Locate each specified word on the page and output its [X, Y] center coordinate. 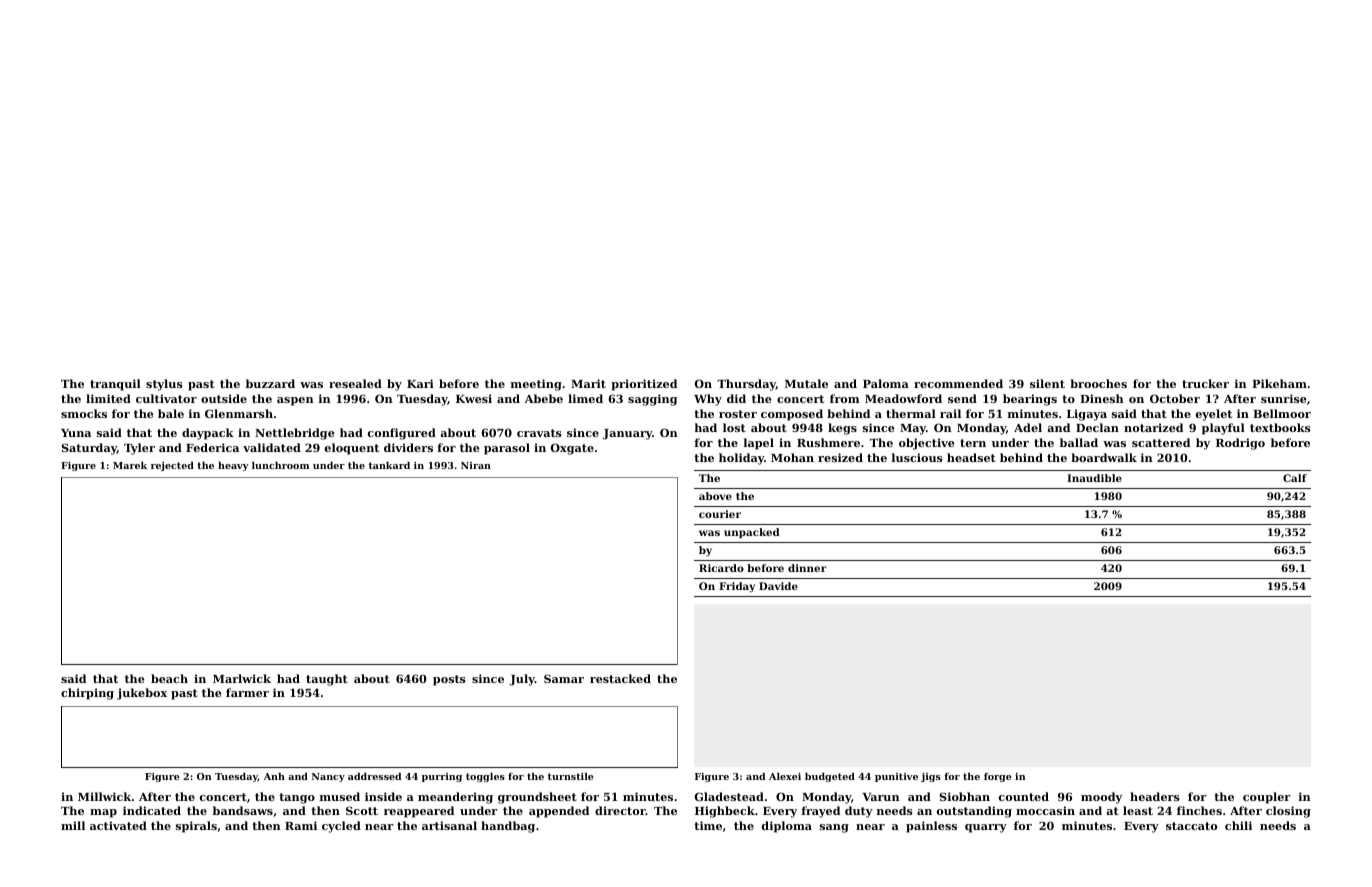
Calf [1295, 478]
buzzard [270, 383]
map [103, 813]
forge [997, 777]
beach [169, 678]
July [522, 680]
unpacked [752, 533]
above [715, 496]
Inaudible [1094, 478]
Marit [588, 383]
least [1138, 810]
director [620, 810]
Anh [274, 776]
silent [1047, 383]
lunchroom [280, 465]
